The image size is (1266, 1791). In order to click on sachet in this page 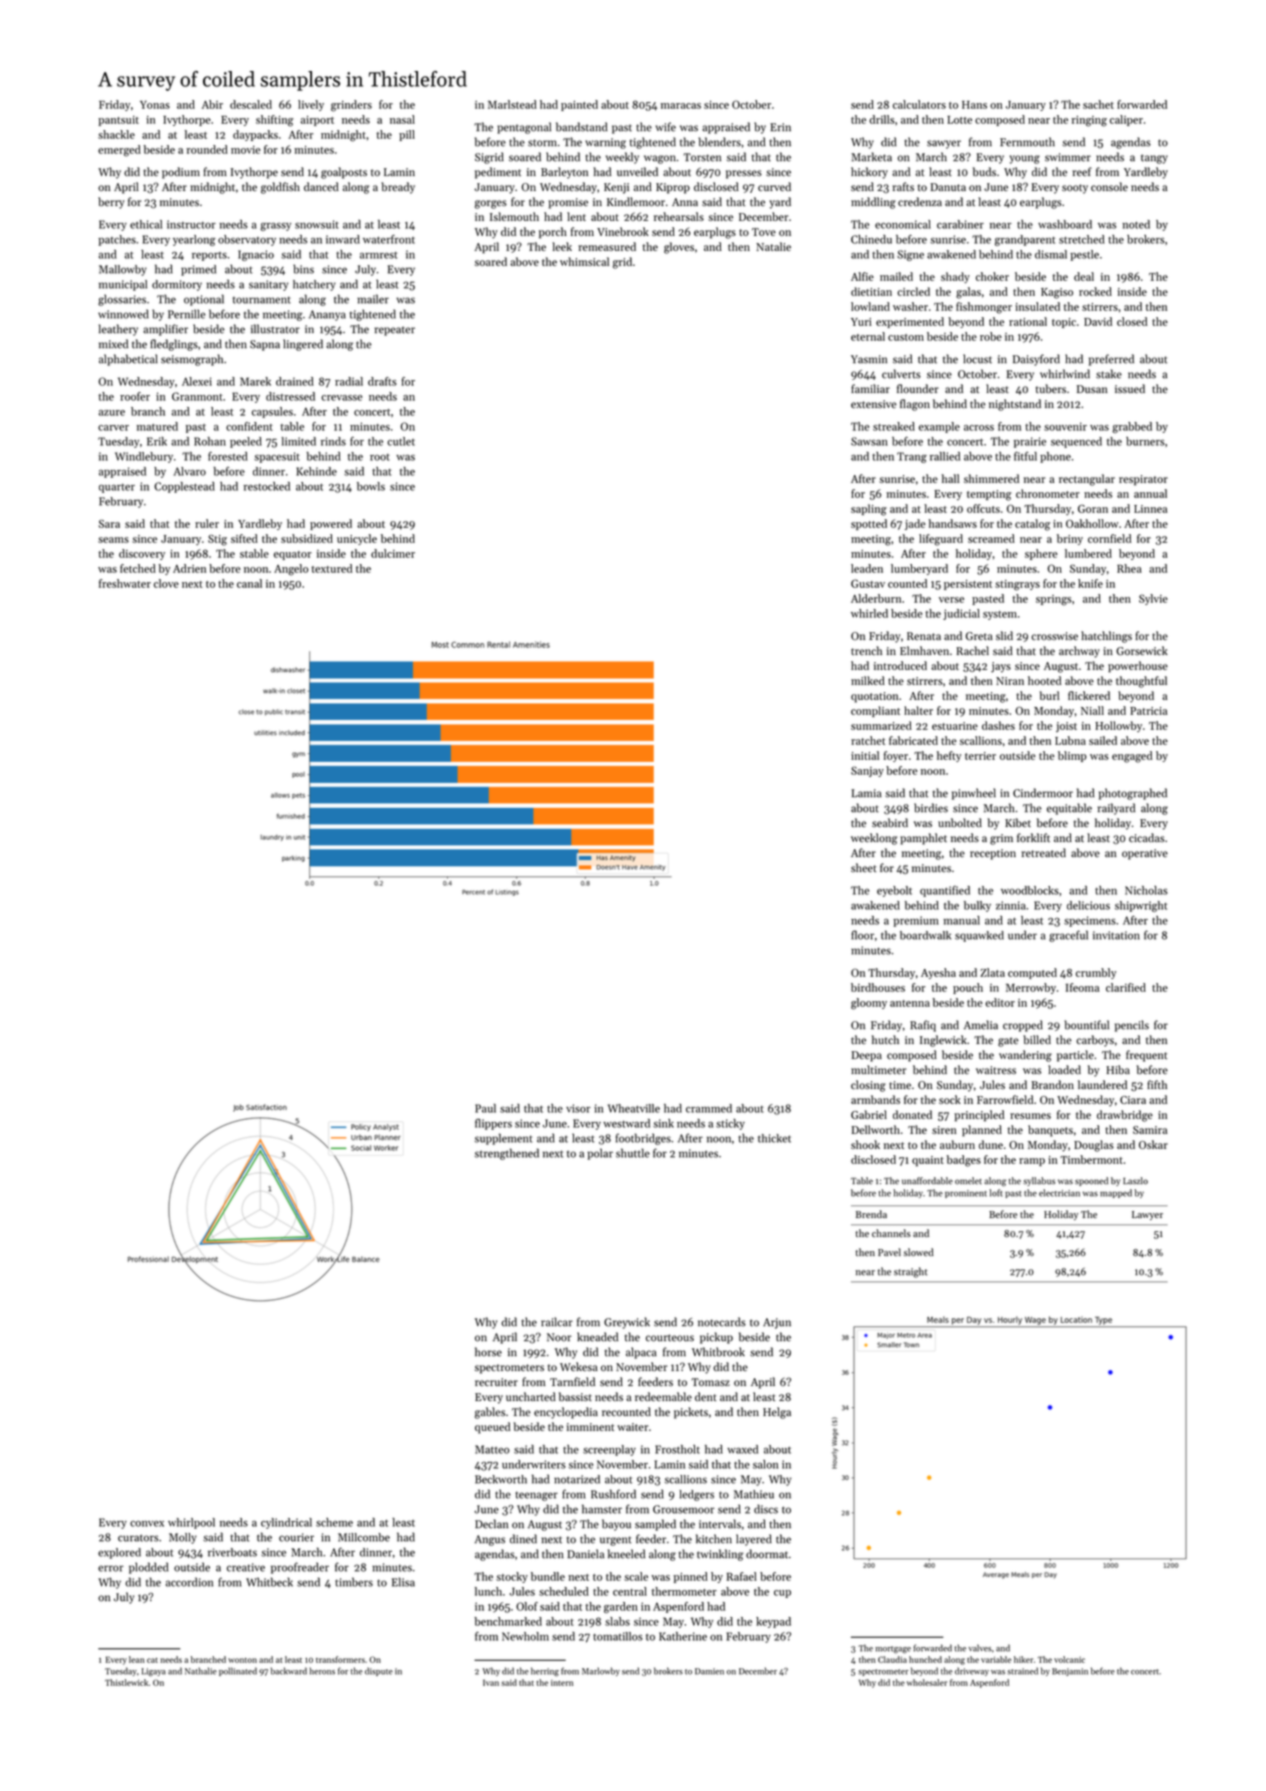, I will do `click(1098, 104)`.
